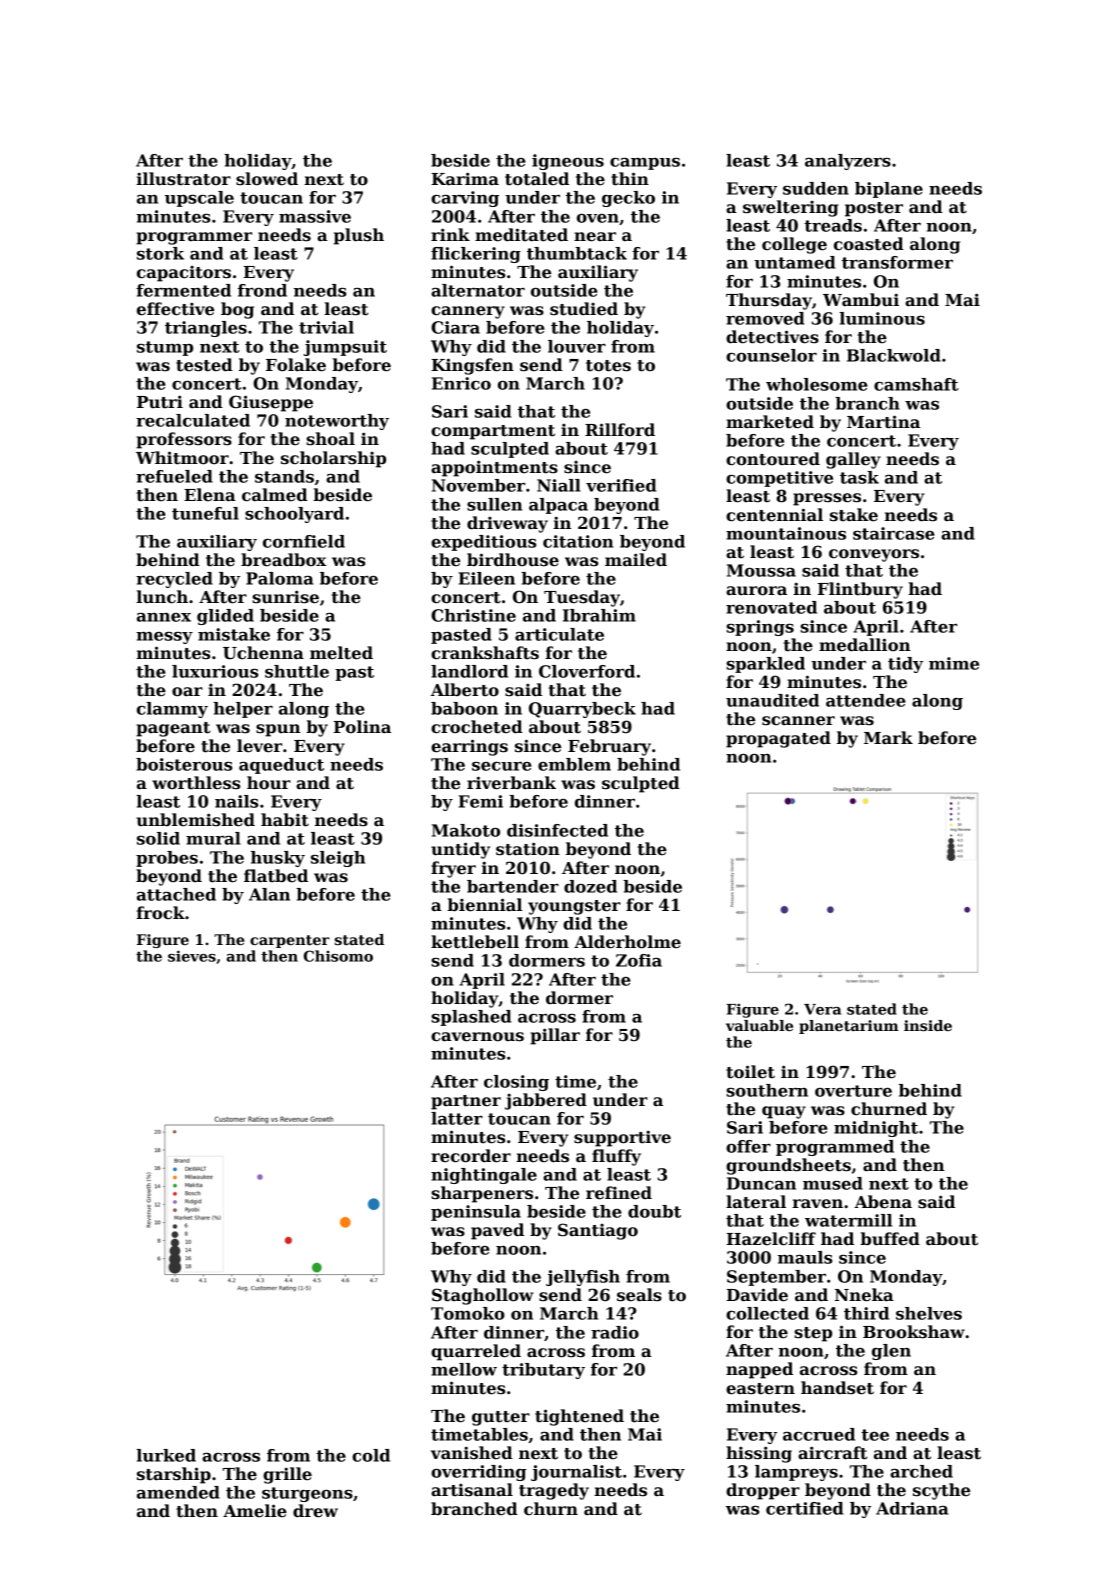  Describe the element at coordinates (590, 886) in the document. I see `dozed` at that location.
